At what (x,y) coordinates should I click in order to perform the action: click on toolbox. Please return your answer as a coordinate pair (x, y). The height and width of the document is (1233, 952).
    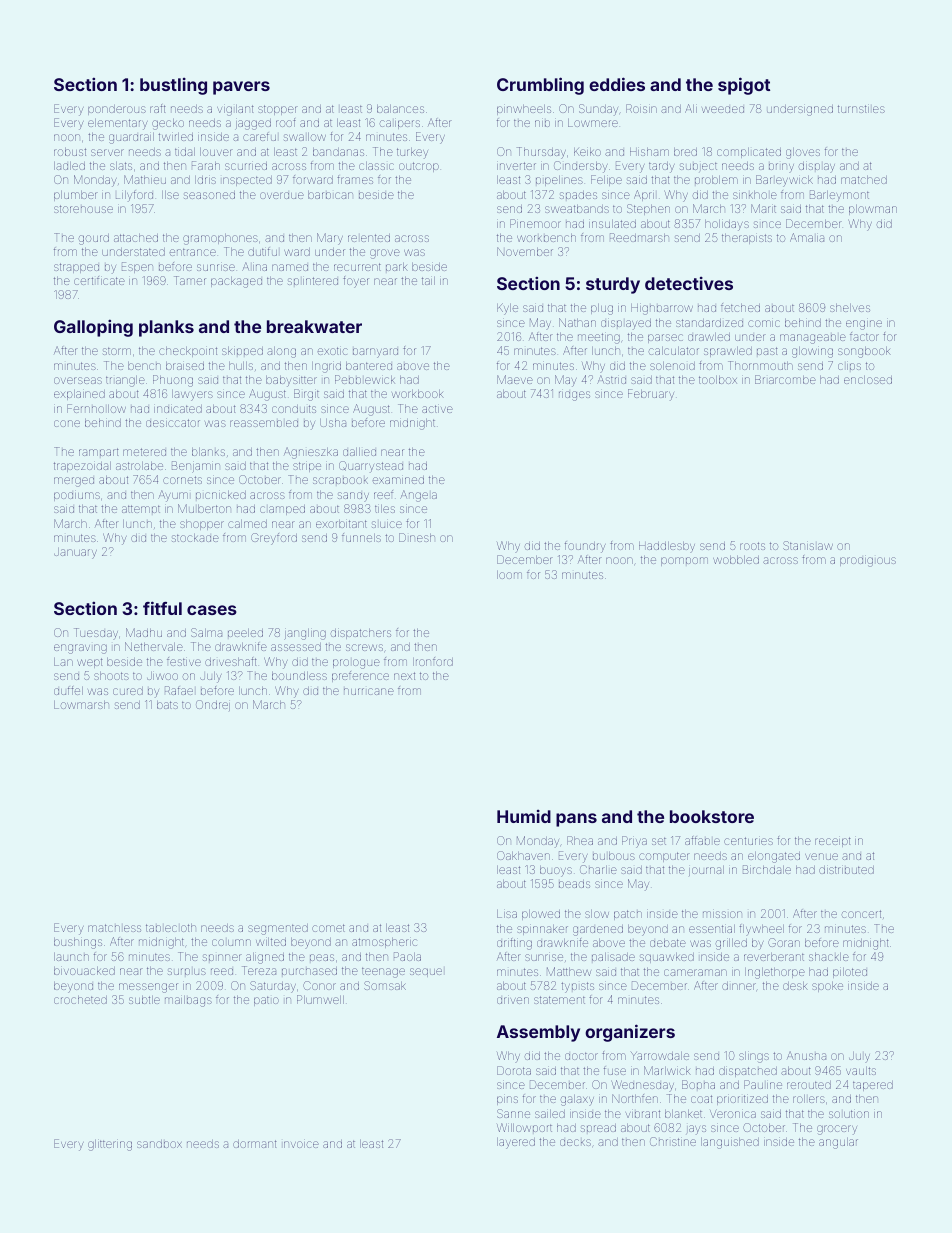
    Looking at the image, I should click on (718, 380).
